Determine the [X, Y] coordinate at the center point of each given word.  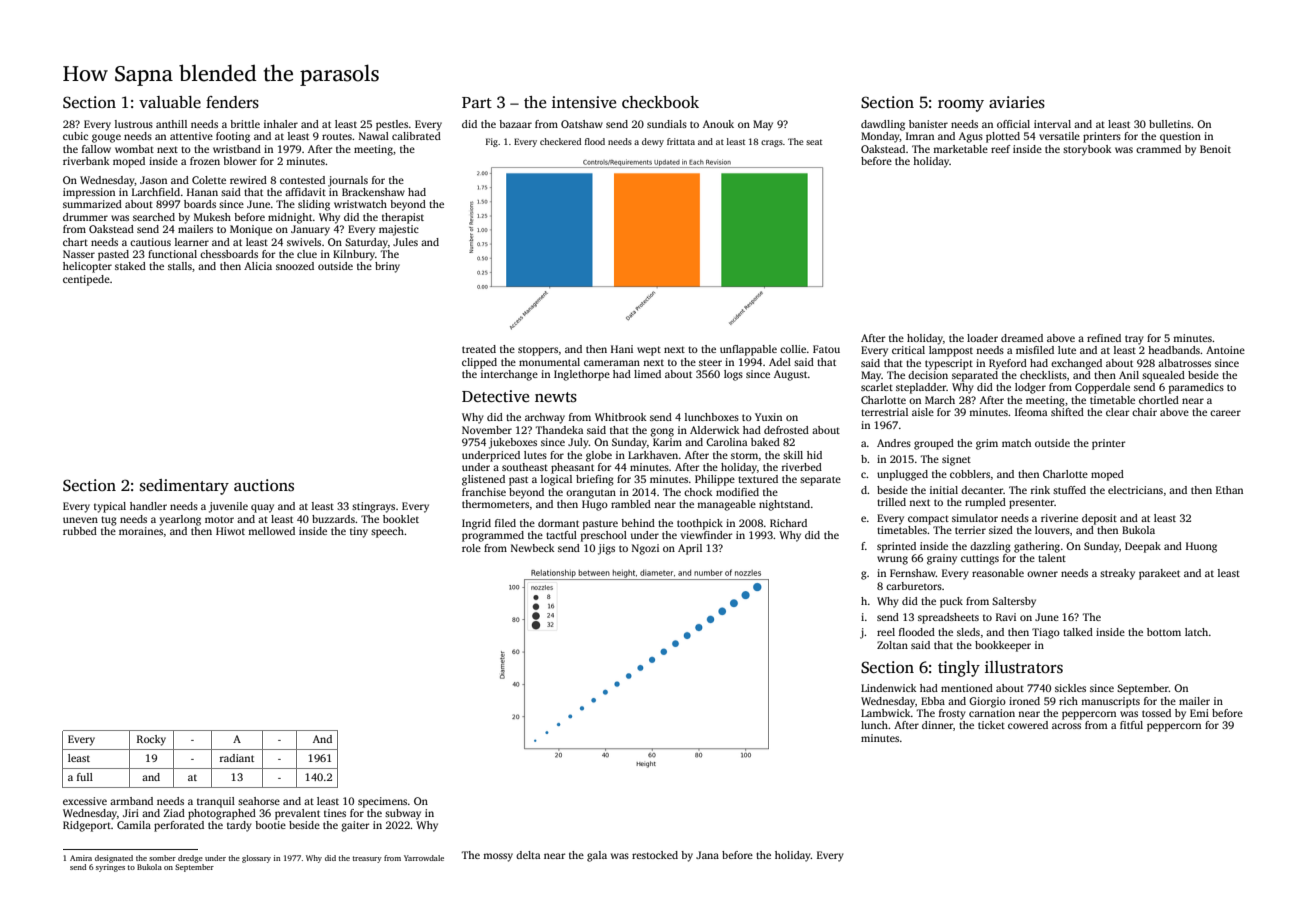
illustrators [1024, 667]
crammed [1158, 149]
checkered [560, 141]
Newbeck [533, 548]
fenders [232, 102]
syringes [110, 868]
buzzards [333, 519]
